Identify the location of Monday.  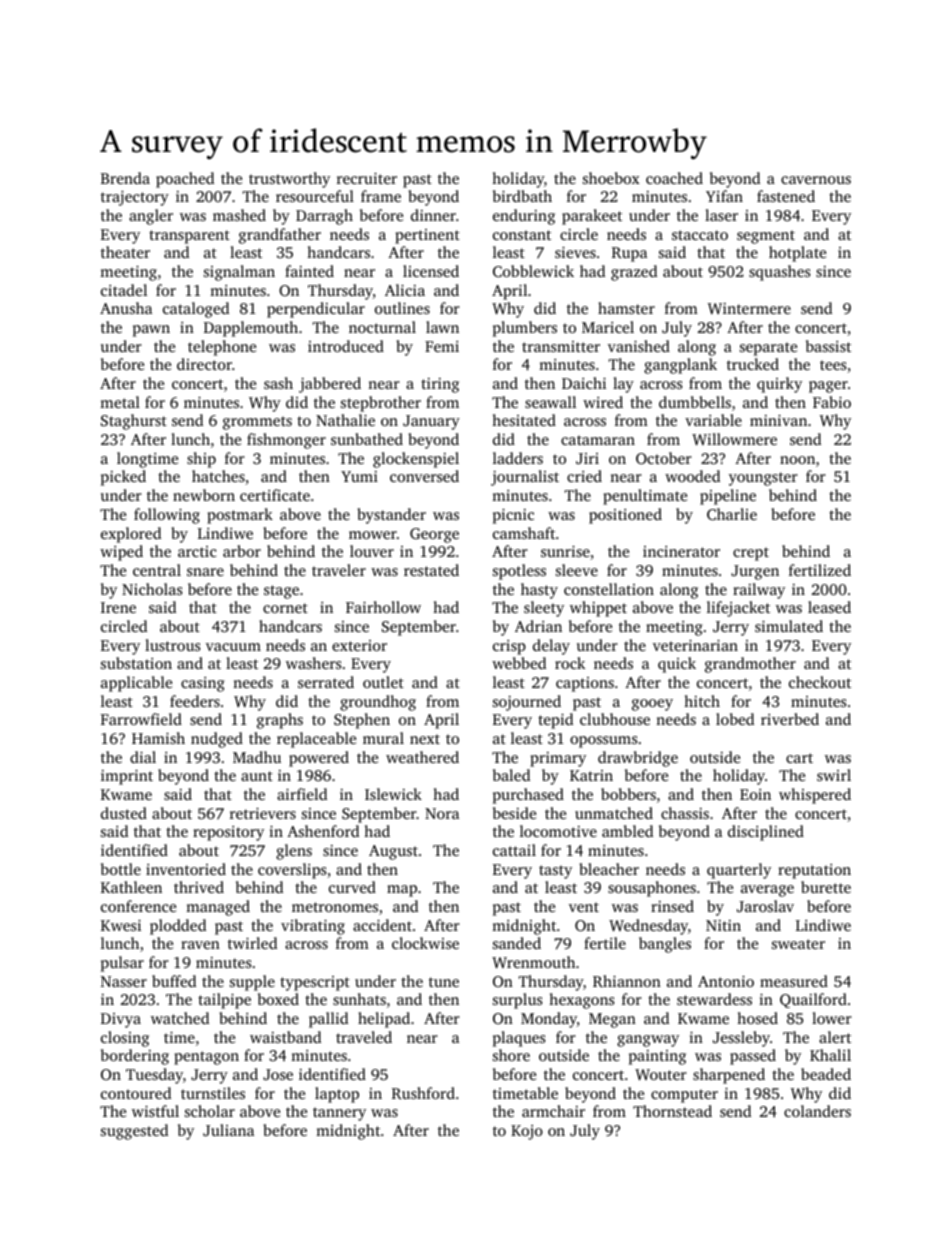
(549, 1020).
